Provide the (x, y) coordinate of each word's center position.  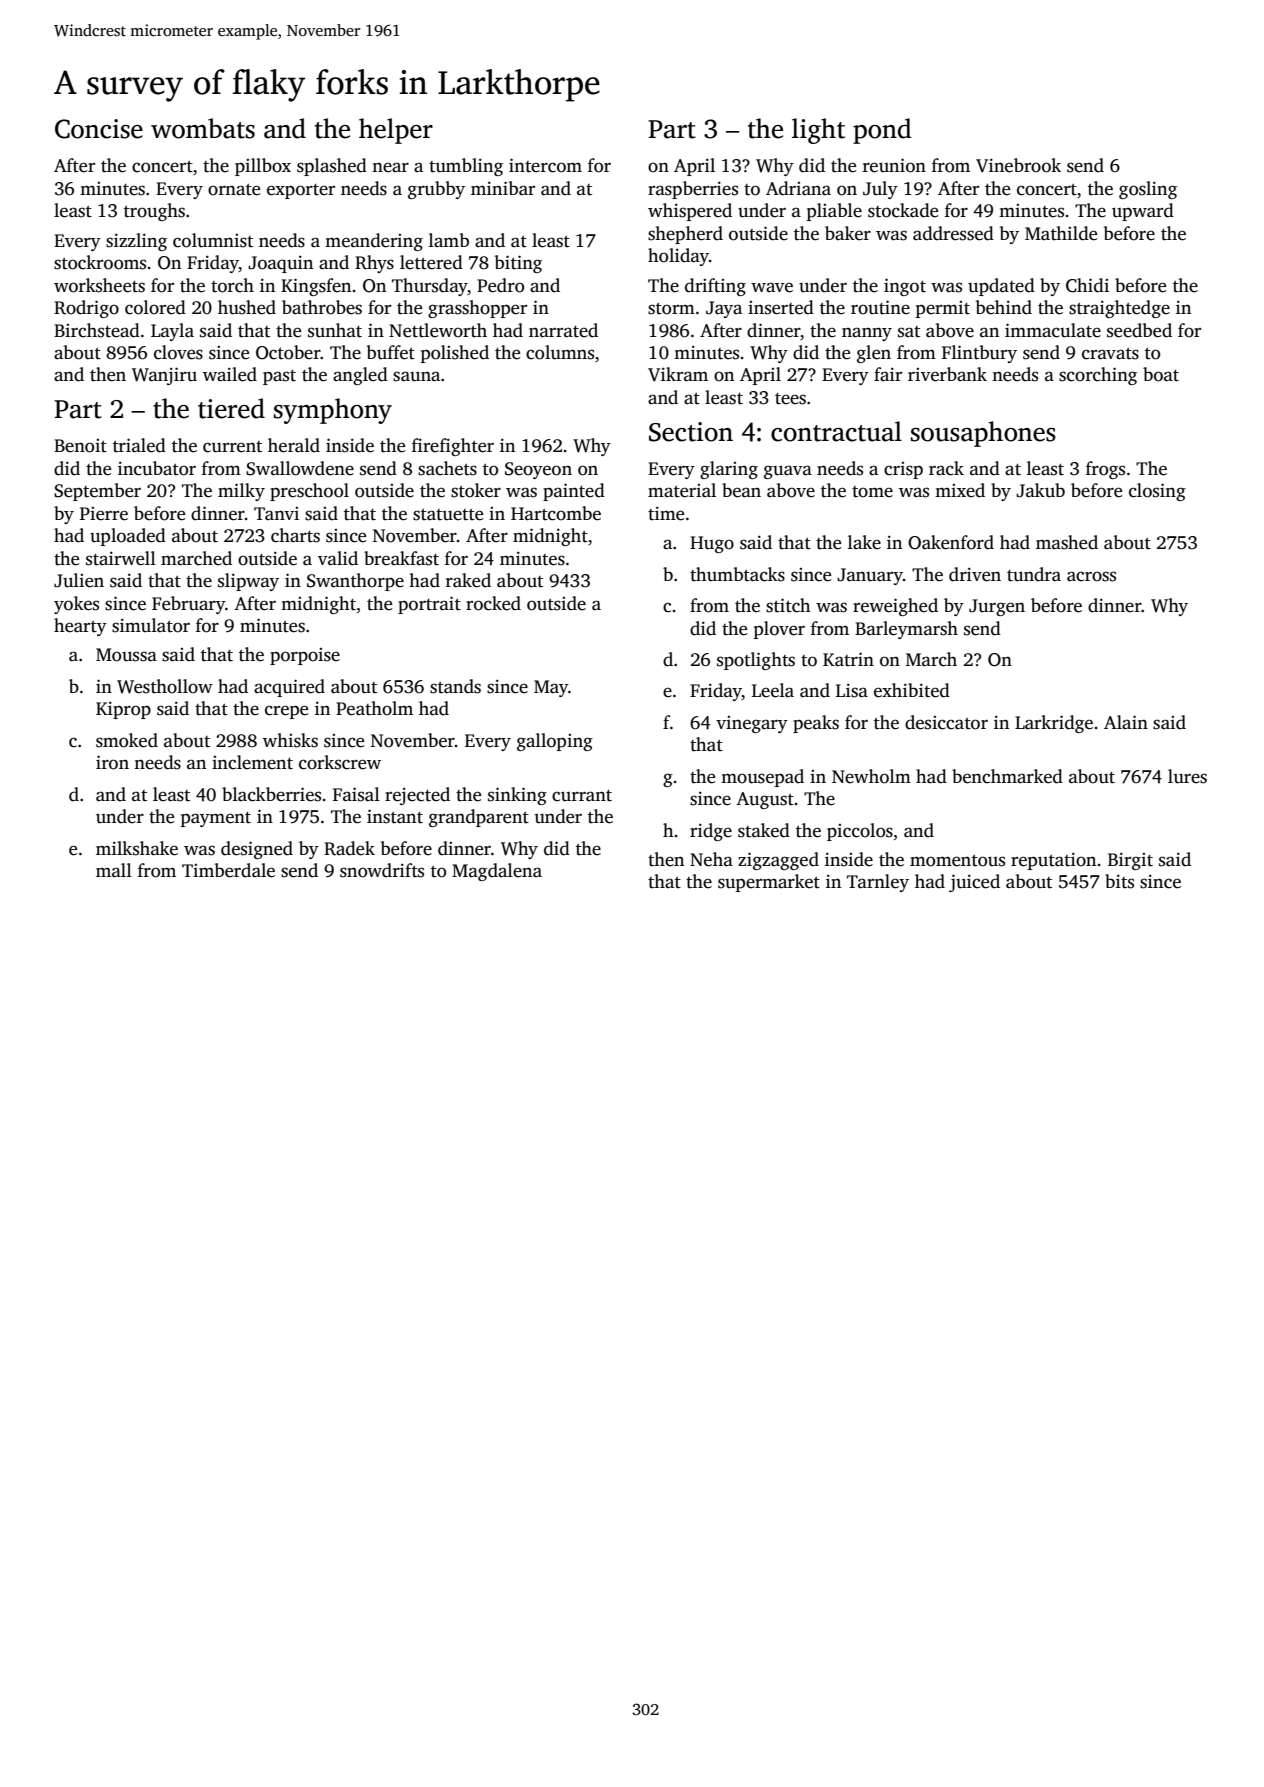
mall (114, 870)
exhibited (912, 690)
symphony (333, 411)
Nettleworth (438, 330)
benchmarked (1007, 776)
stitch (788, 605)
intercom (545, 165)
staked (764, 830)
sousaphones (983, 434)
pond (882, 131)
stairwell (121, 558)
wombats (203, 128)
